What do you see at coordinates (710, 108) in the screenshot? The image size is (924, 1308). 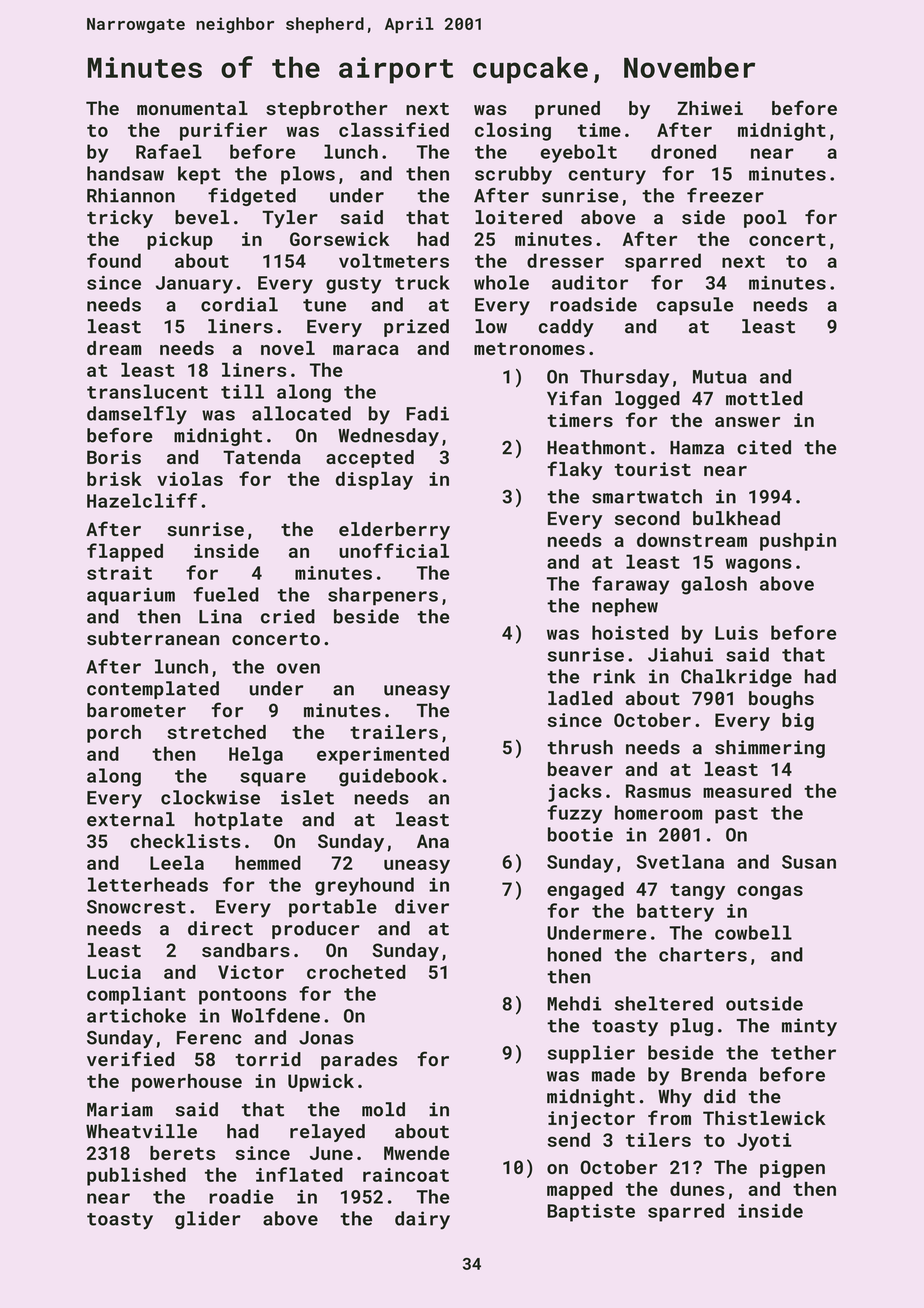 I see `Zhiwei` at bounding box center [710, 108].
